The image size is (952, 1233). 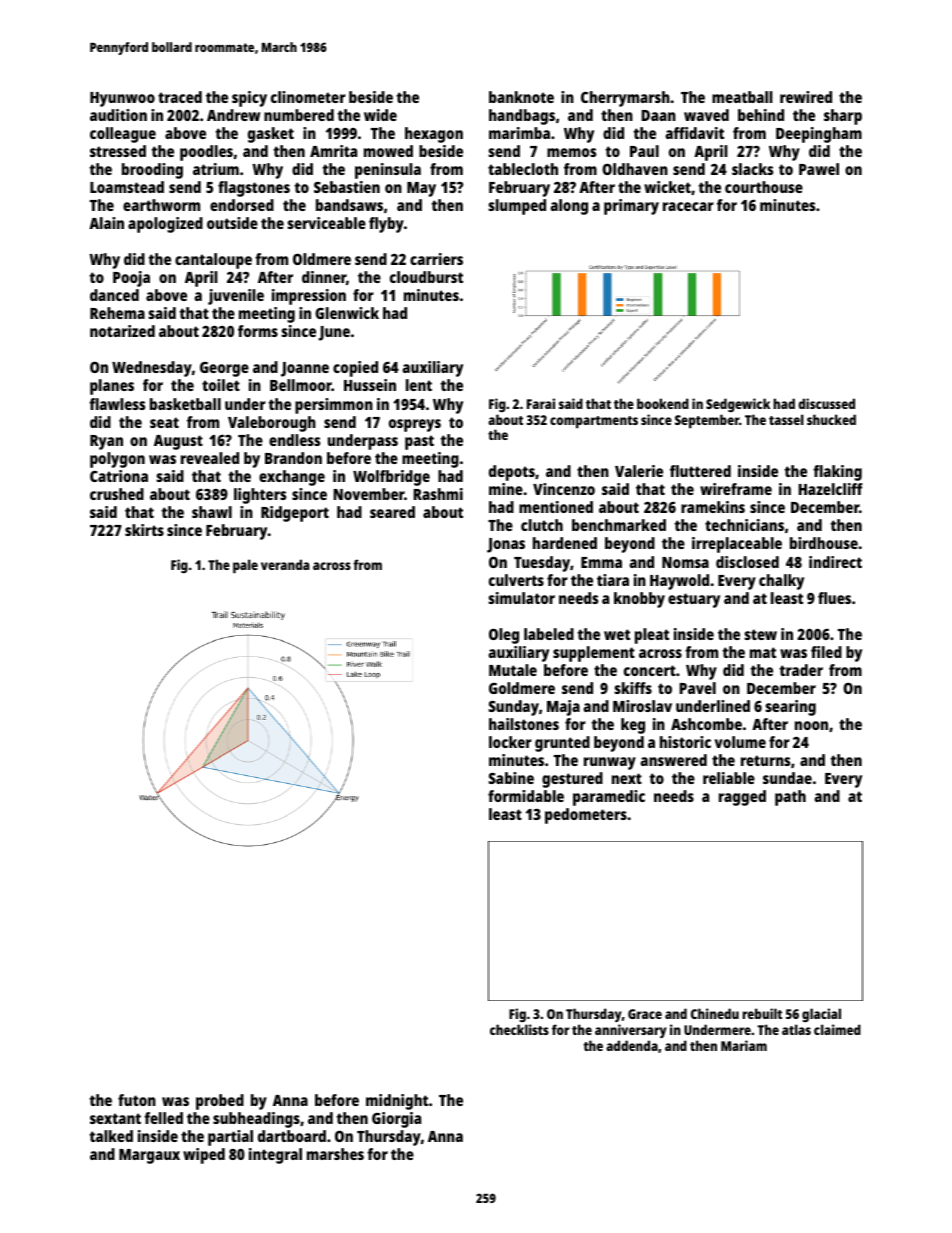 I want to click on Giorgia, so click(x=396, y=1120).
